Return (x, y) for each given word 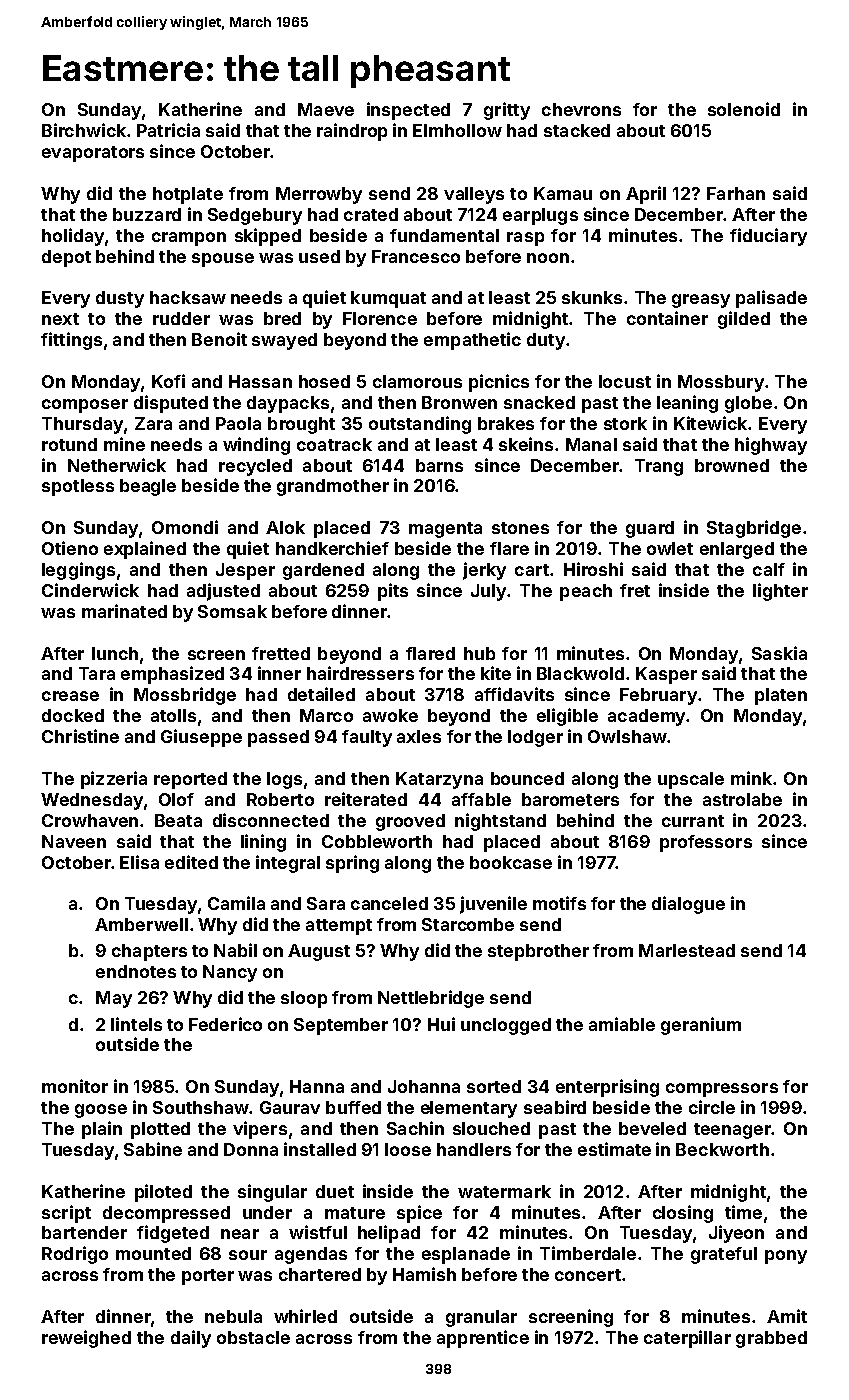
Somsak (232, 611)
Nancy (230, 973)
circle (712, 1107)
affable (481, 799)
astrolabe (742, 799)
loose (408, 1149)
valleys (474, 195)
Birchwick (84, 130)
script (66, 1214)
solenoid (744, 109)
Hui (441, 1024)
